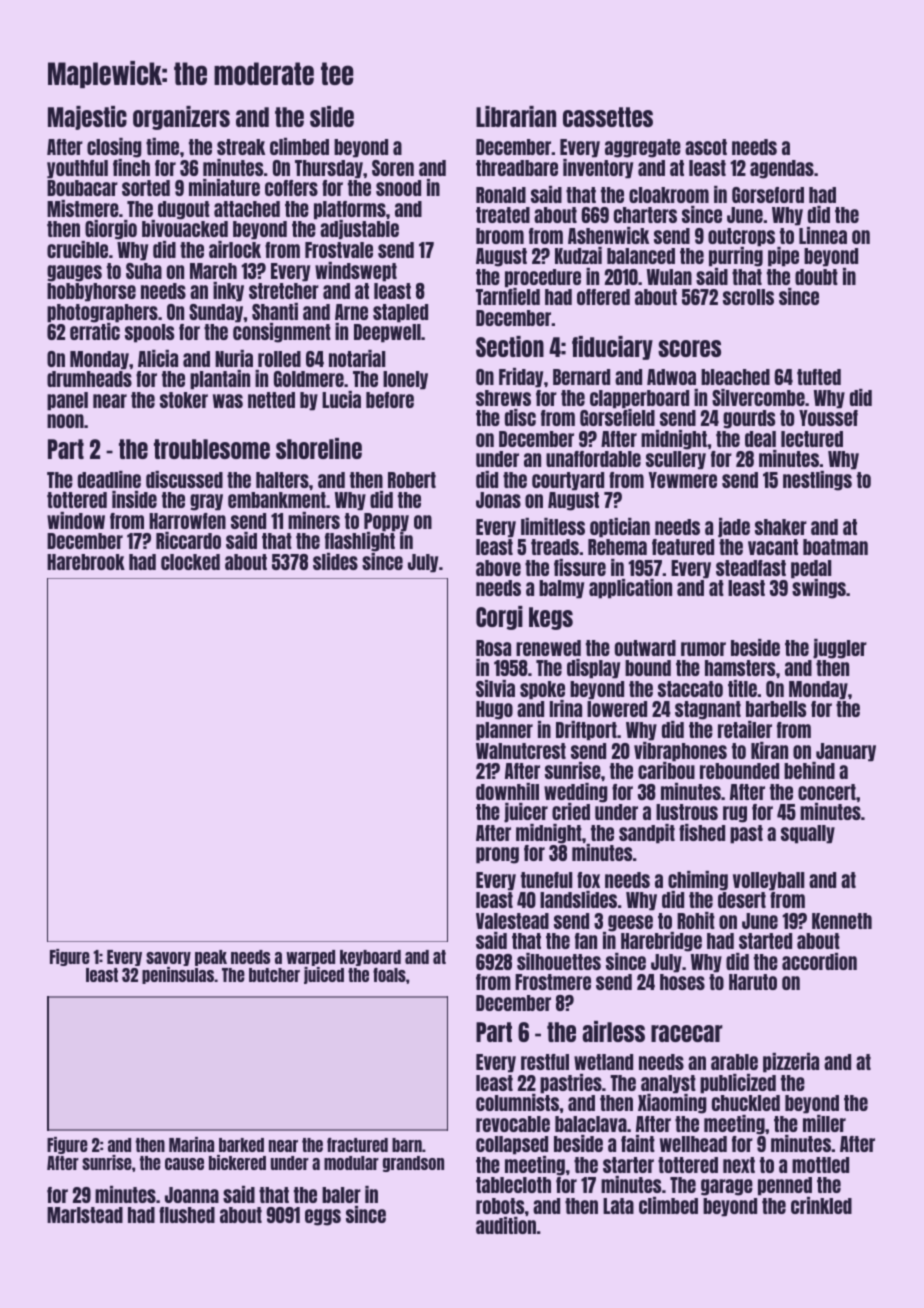  I want to click on vibraphones, so click(680, 752).
